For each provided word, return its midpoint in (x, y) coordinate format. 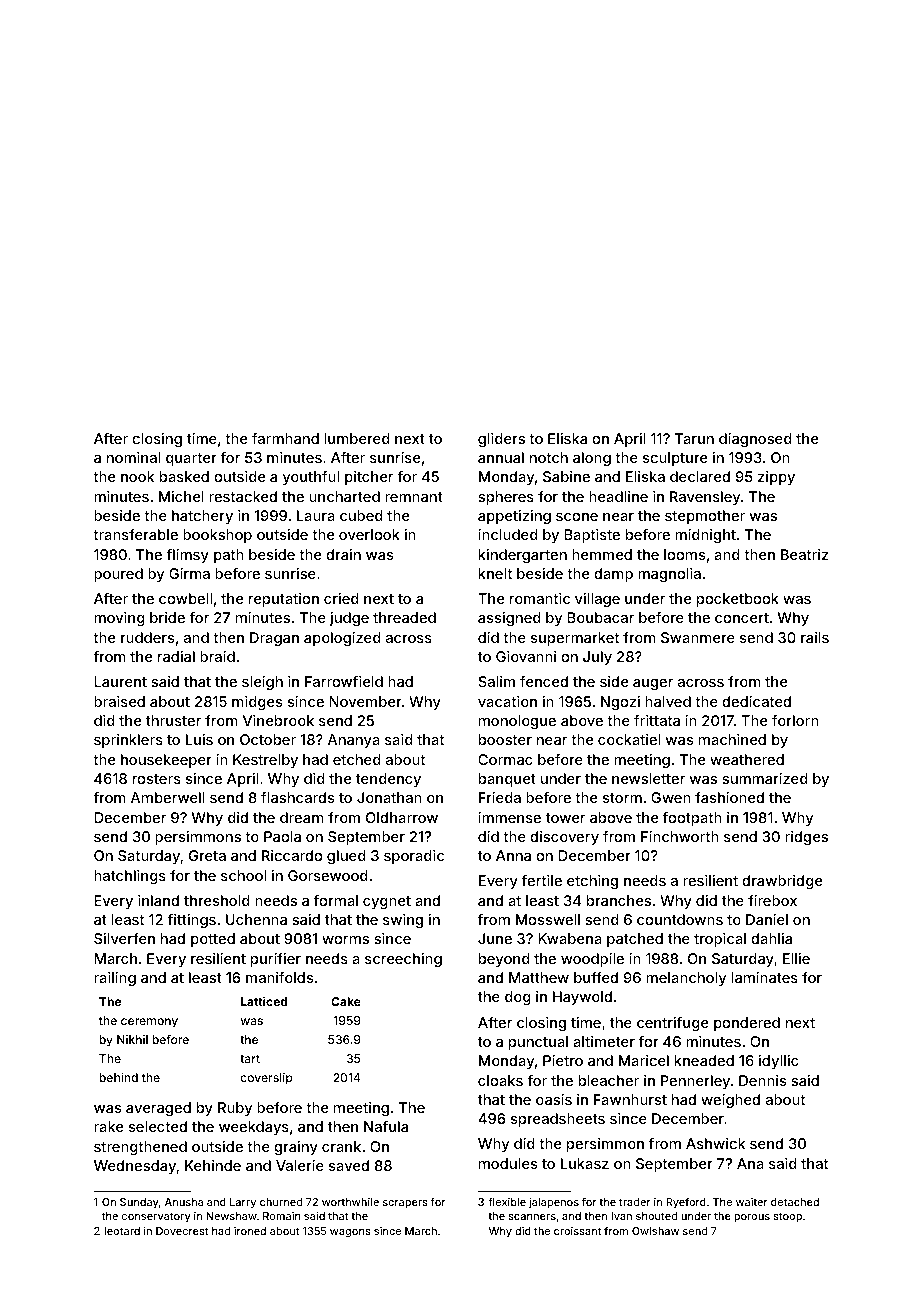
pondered (747, 1024)
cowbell (185, 598)
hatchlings (130, 877)
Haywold (582, 998)
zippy (776, 478)
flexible (507, 1201)
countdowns (680, 919)
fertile (542, 880)
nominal (133, 457)
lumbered (357, 438)
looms (684, 554)
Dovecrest (182, 1231)
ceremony (149, 1023)
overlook (369, 534)
